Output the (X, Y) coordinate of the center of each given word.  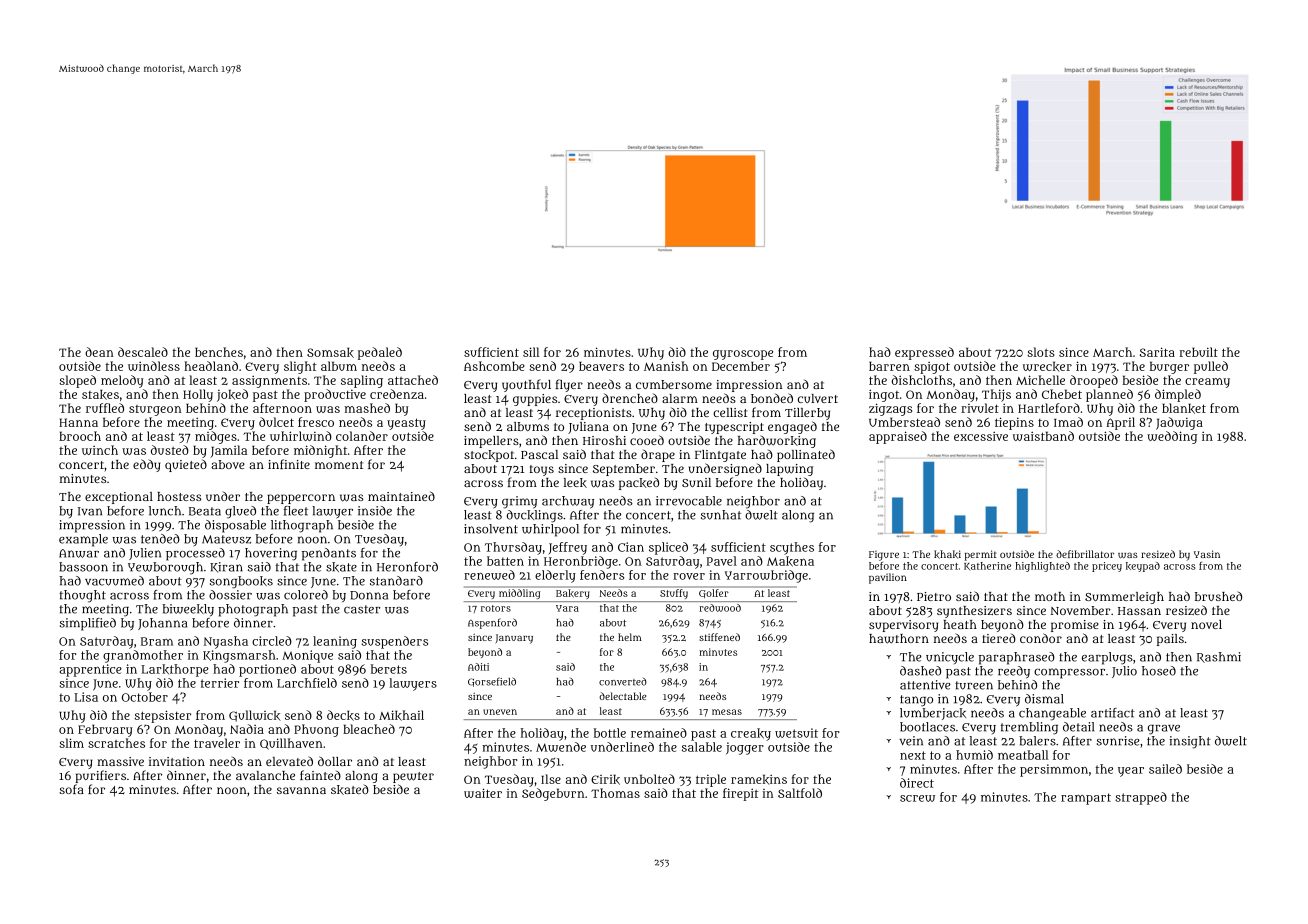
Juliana (588, 428)
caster (362, 609)
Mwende (561, 747)
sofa (71, 789)
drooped (1094, 381)
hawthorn (899, 639)
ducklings (535, 516)
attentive (925, 685)
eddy (146, 465)
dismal (1044, 699)
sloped (77, 381)
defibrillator (1085, 554)
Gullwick (255, 716)
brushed (1218, 596)
